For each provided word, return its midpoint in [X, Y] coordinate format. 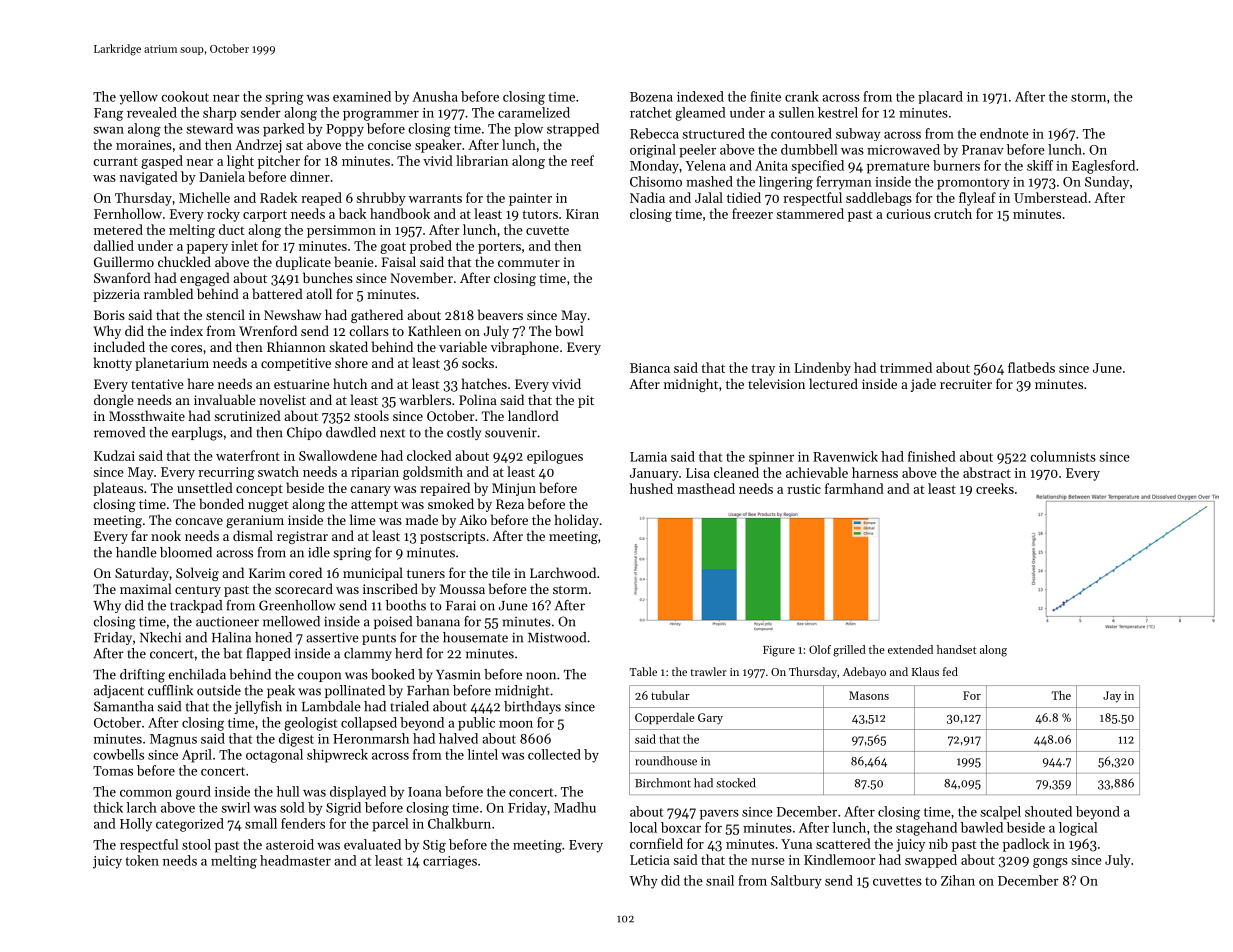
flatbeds [1031, 367]
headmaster [295, 860]
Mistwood [557, 637]
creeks [995, 488]
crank [802, 96]
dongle [114, 401]
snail [720, 880]
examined [362, 96]
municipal [373, 574]
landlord [533, 415]
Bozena [651, 97]
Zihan [958, 880]
